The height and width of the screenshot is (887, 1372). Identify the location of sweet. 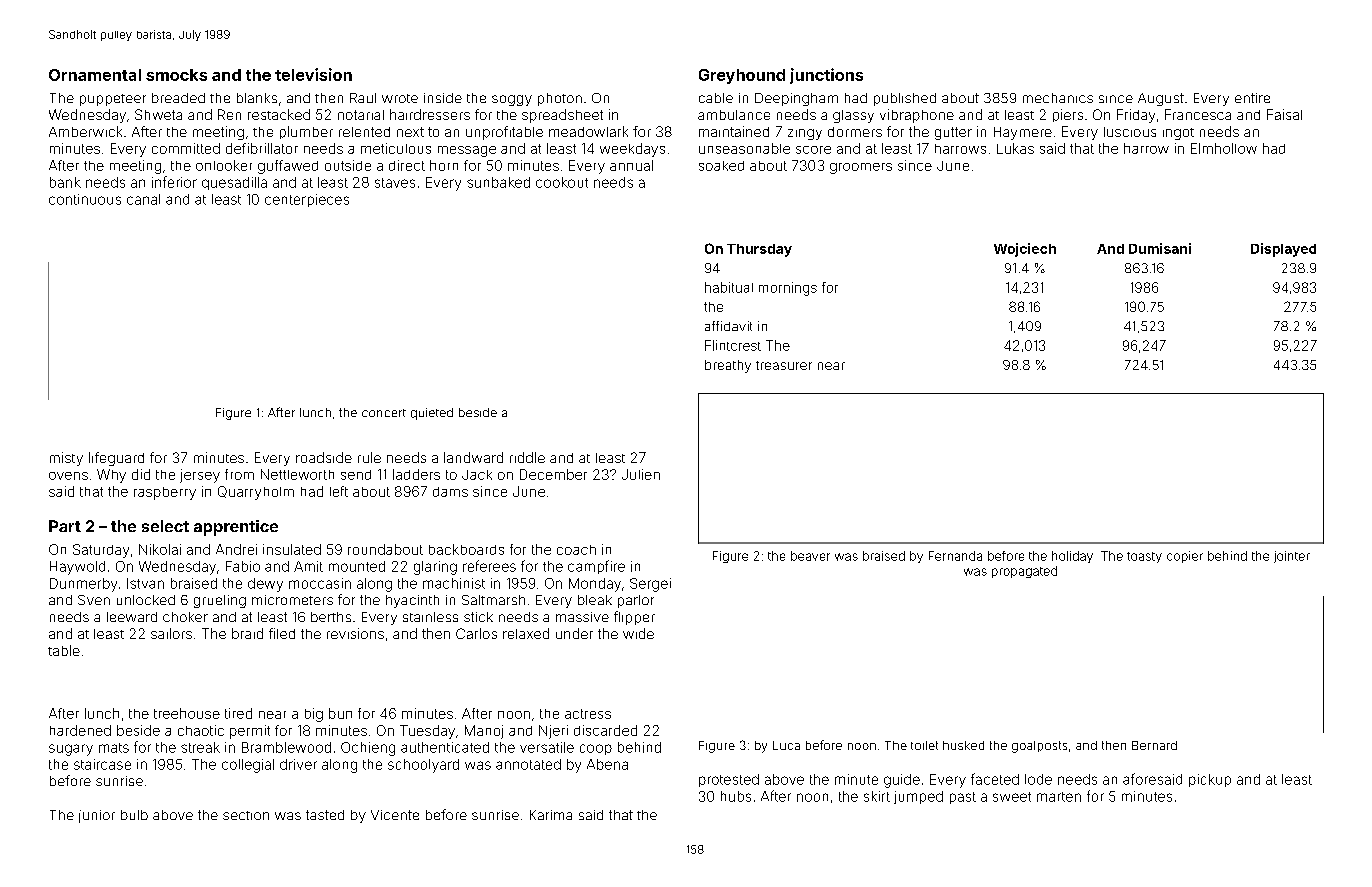
(1012, 797).
